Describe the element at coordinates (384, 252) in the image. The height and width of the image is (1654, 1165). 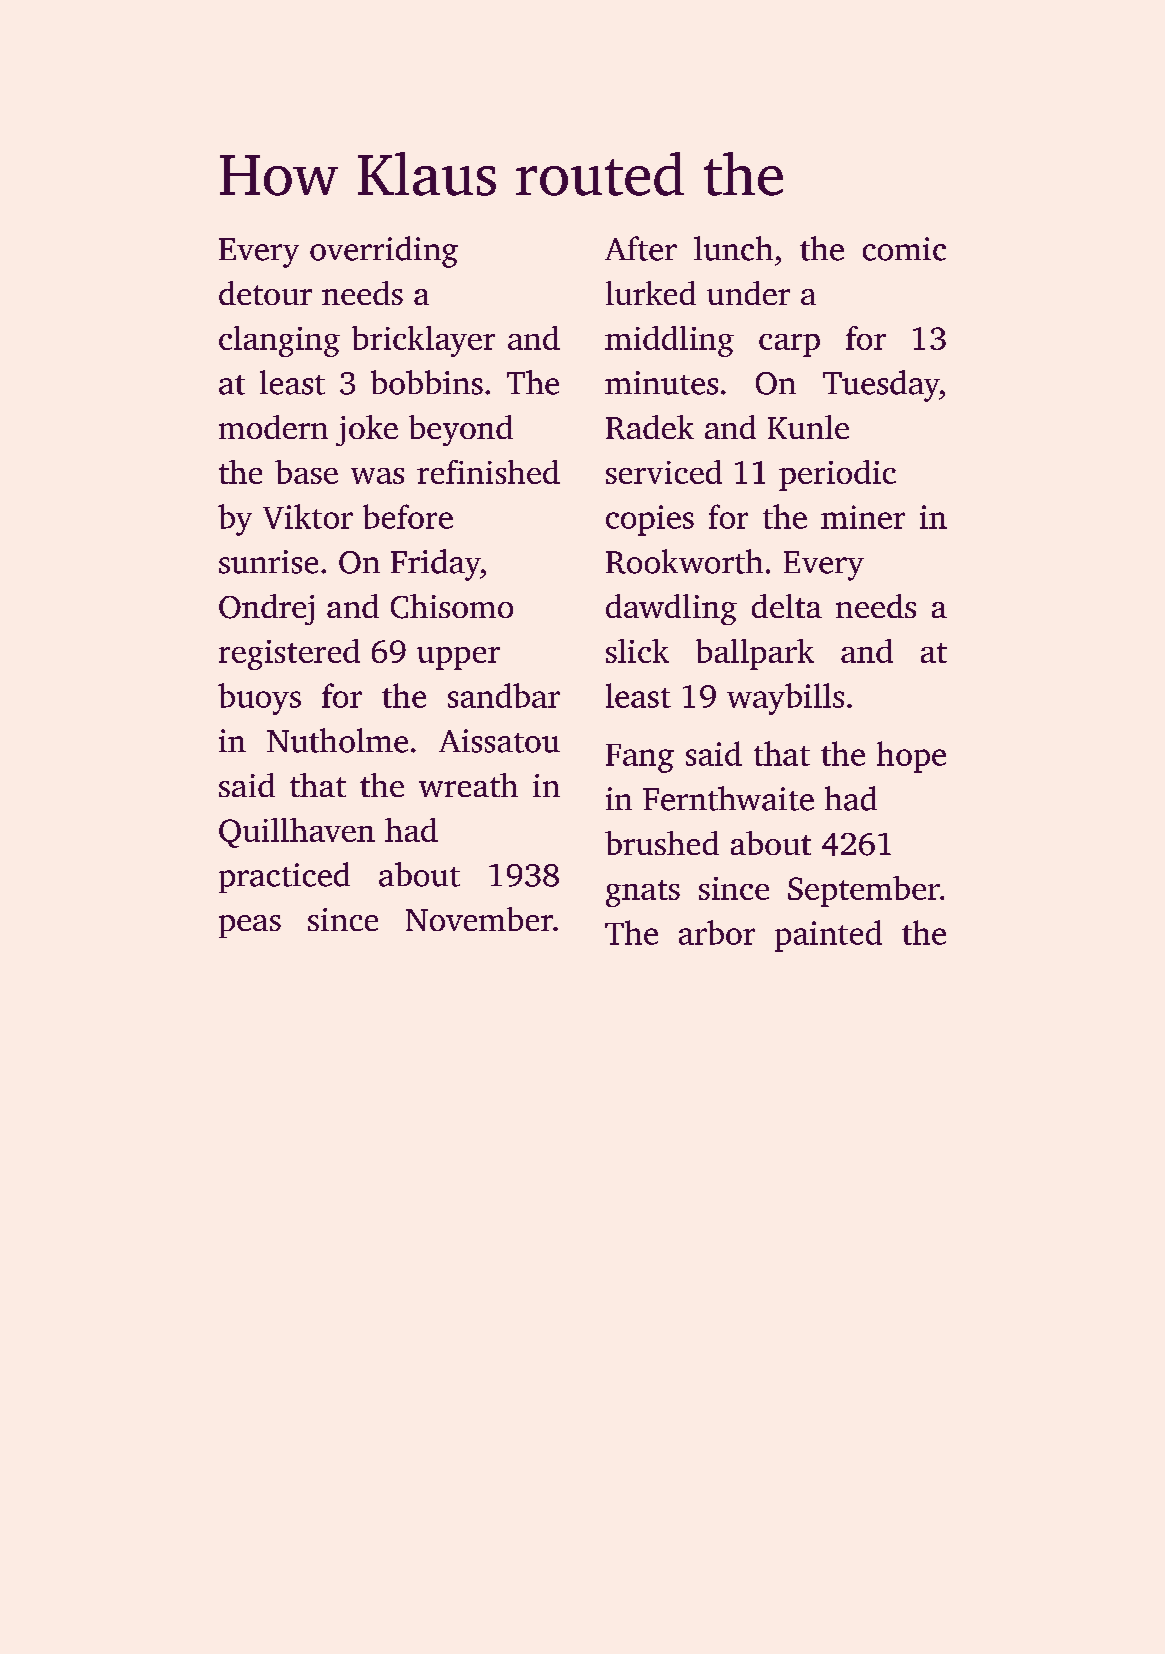
I see `overriding` at that location.
